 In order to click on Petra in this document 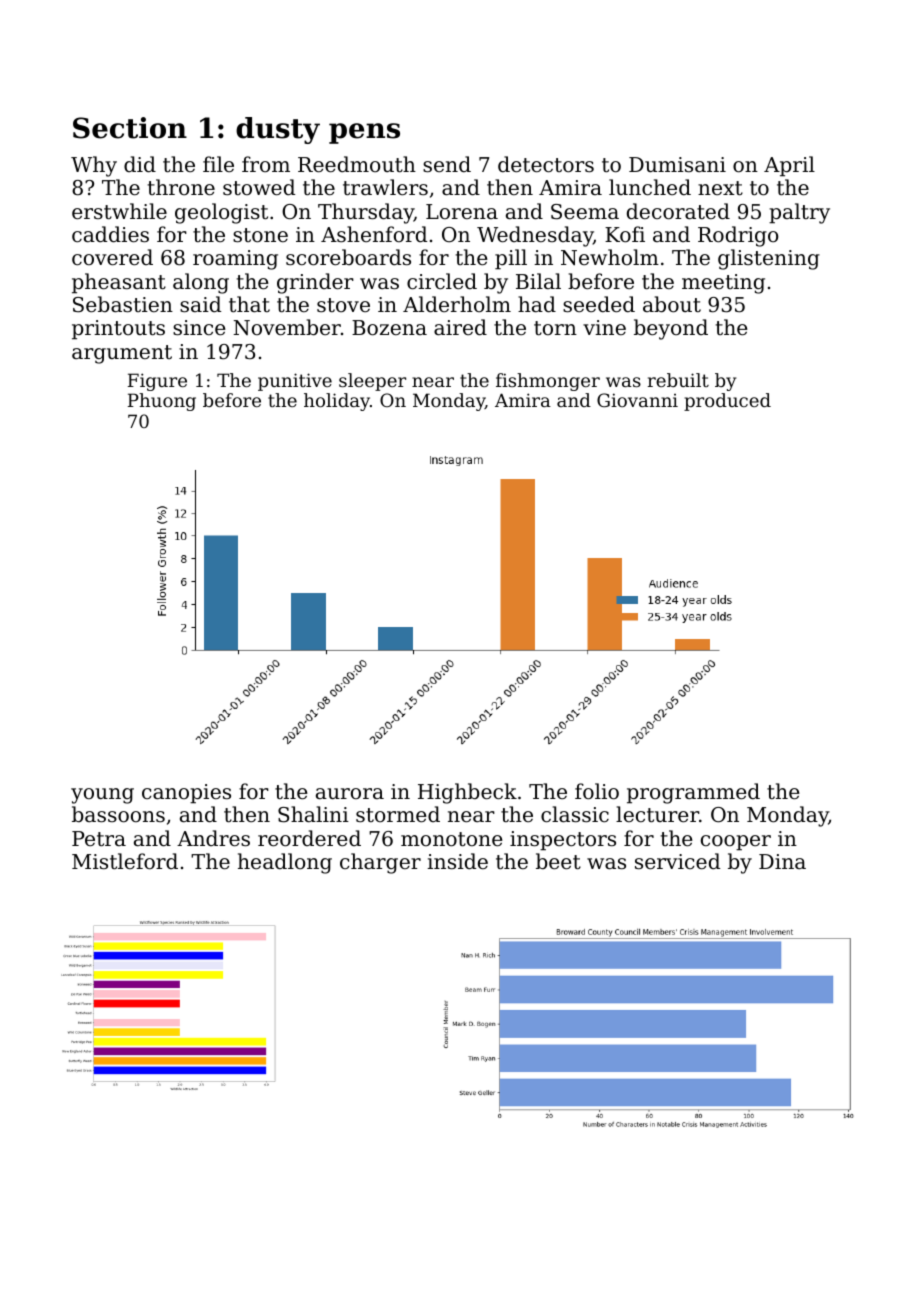, I will do `click(99, 838)`.
